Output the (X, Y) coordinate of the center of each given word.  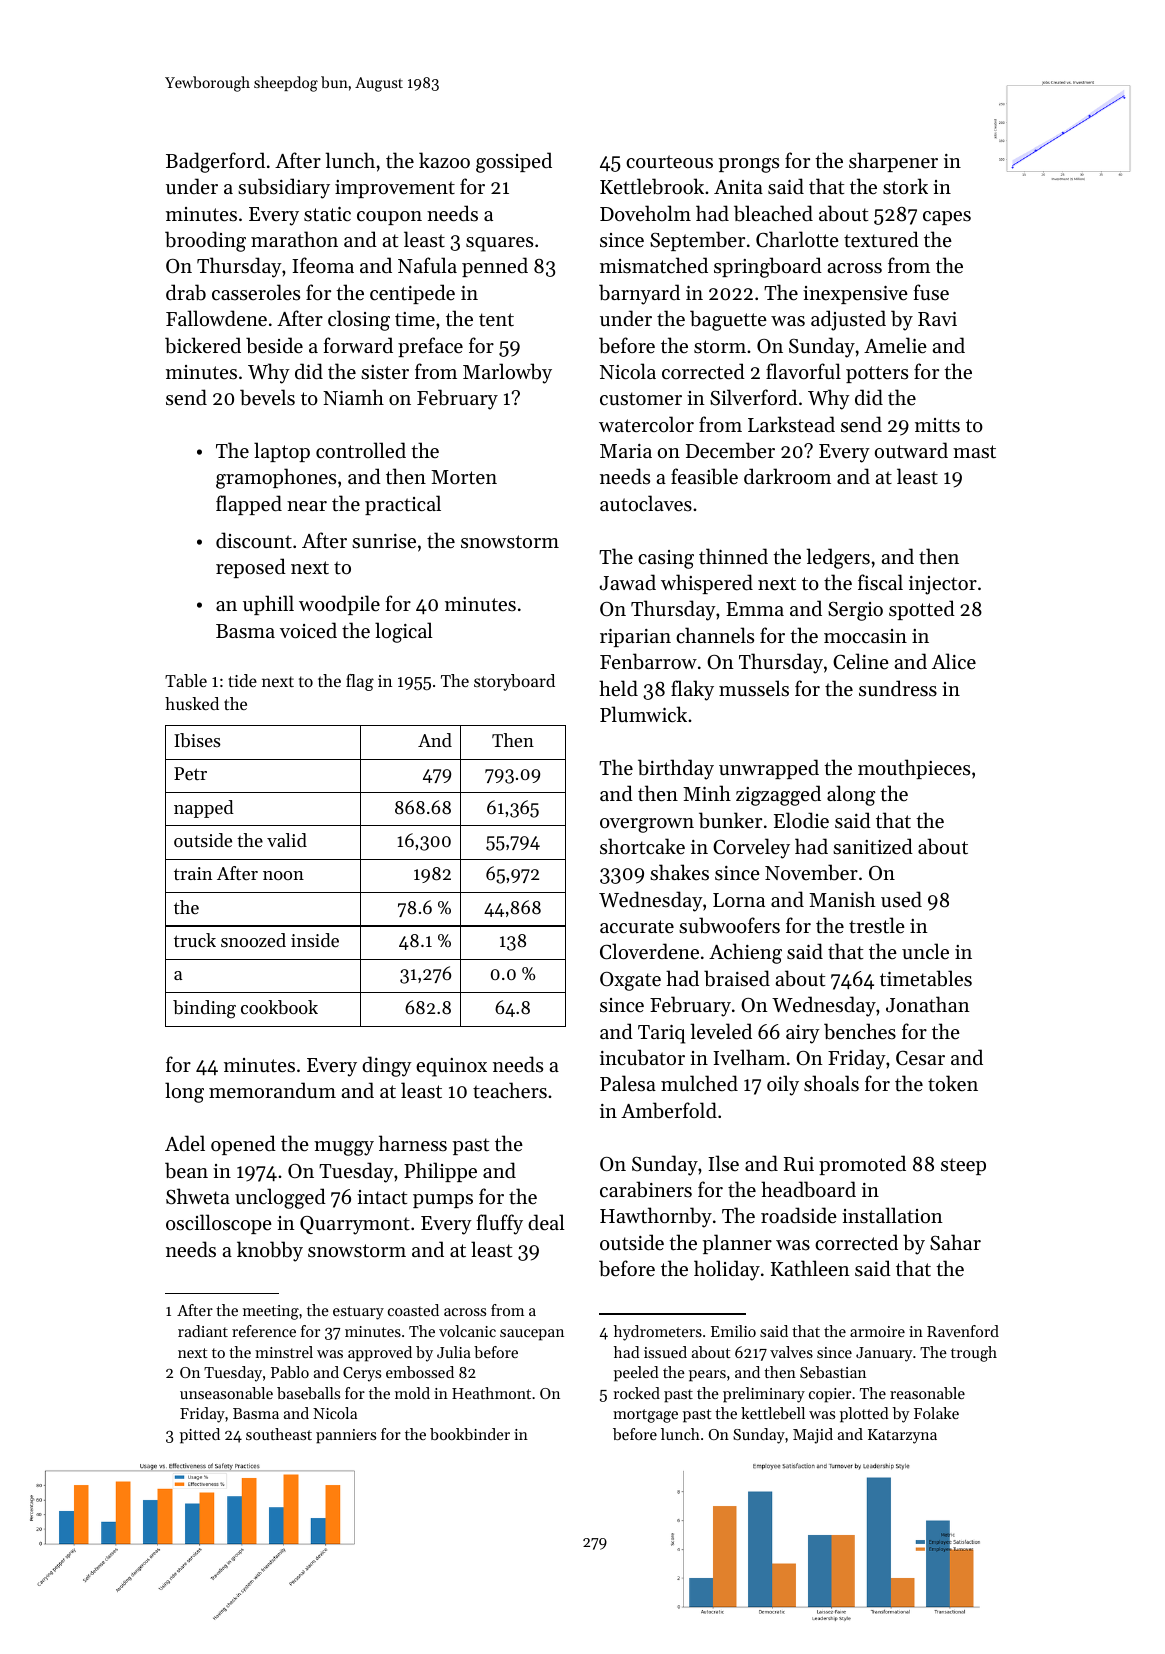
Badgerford (215, 162)
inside (315, 940)
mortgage (645, 1416)
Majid (813, 1436)
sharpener (893, 162)
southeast (279, 1434)
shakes (679, 872)
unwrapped (769, 769)
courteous (669, 162)
